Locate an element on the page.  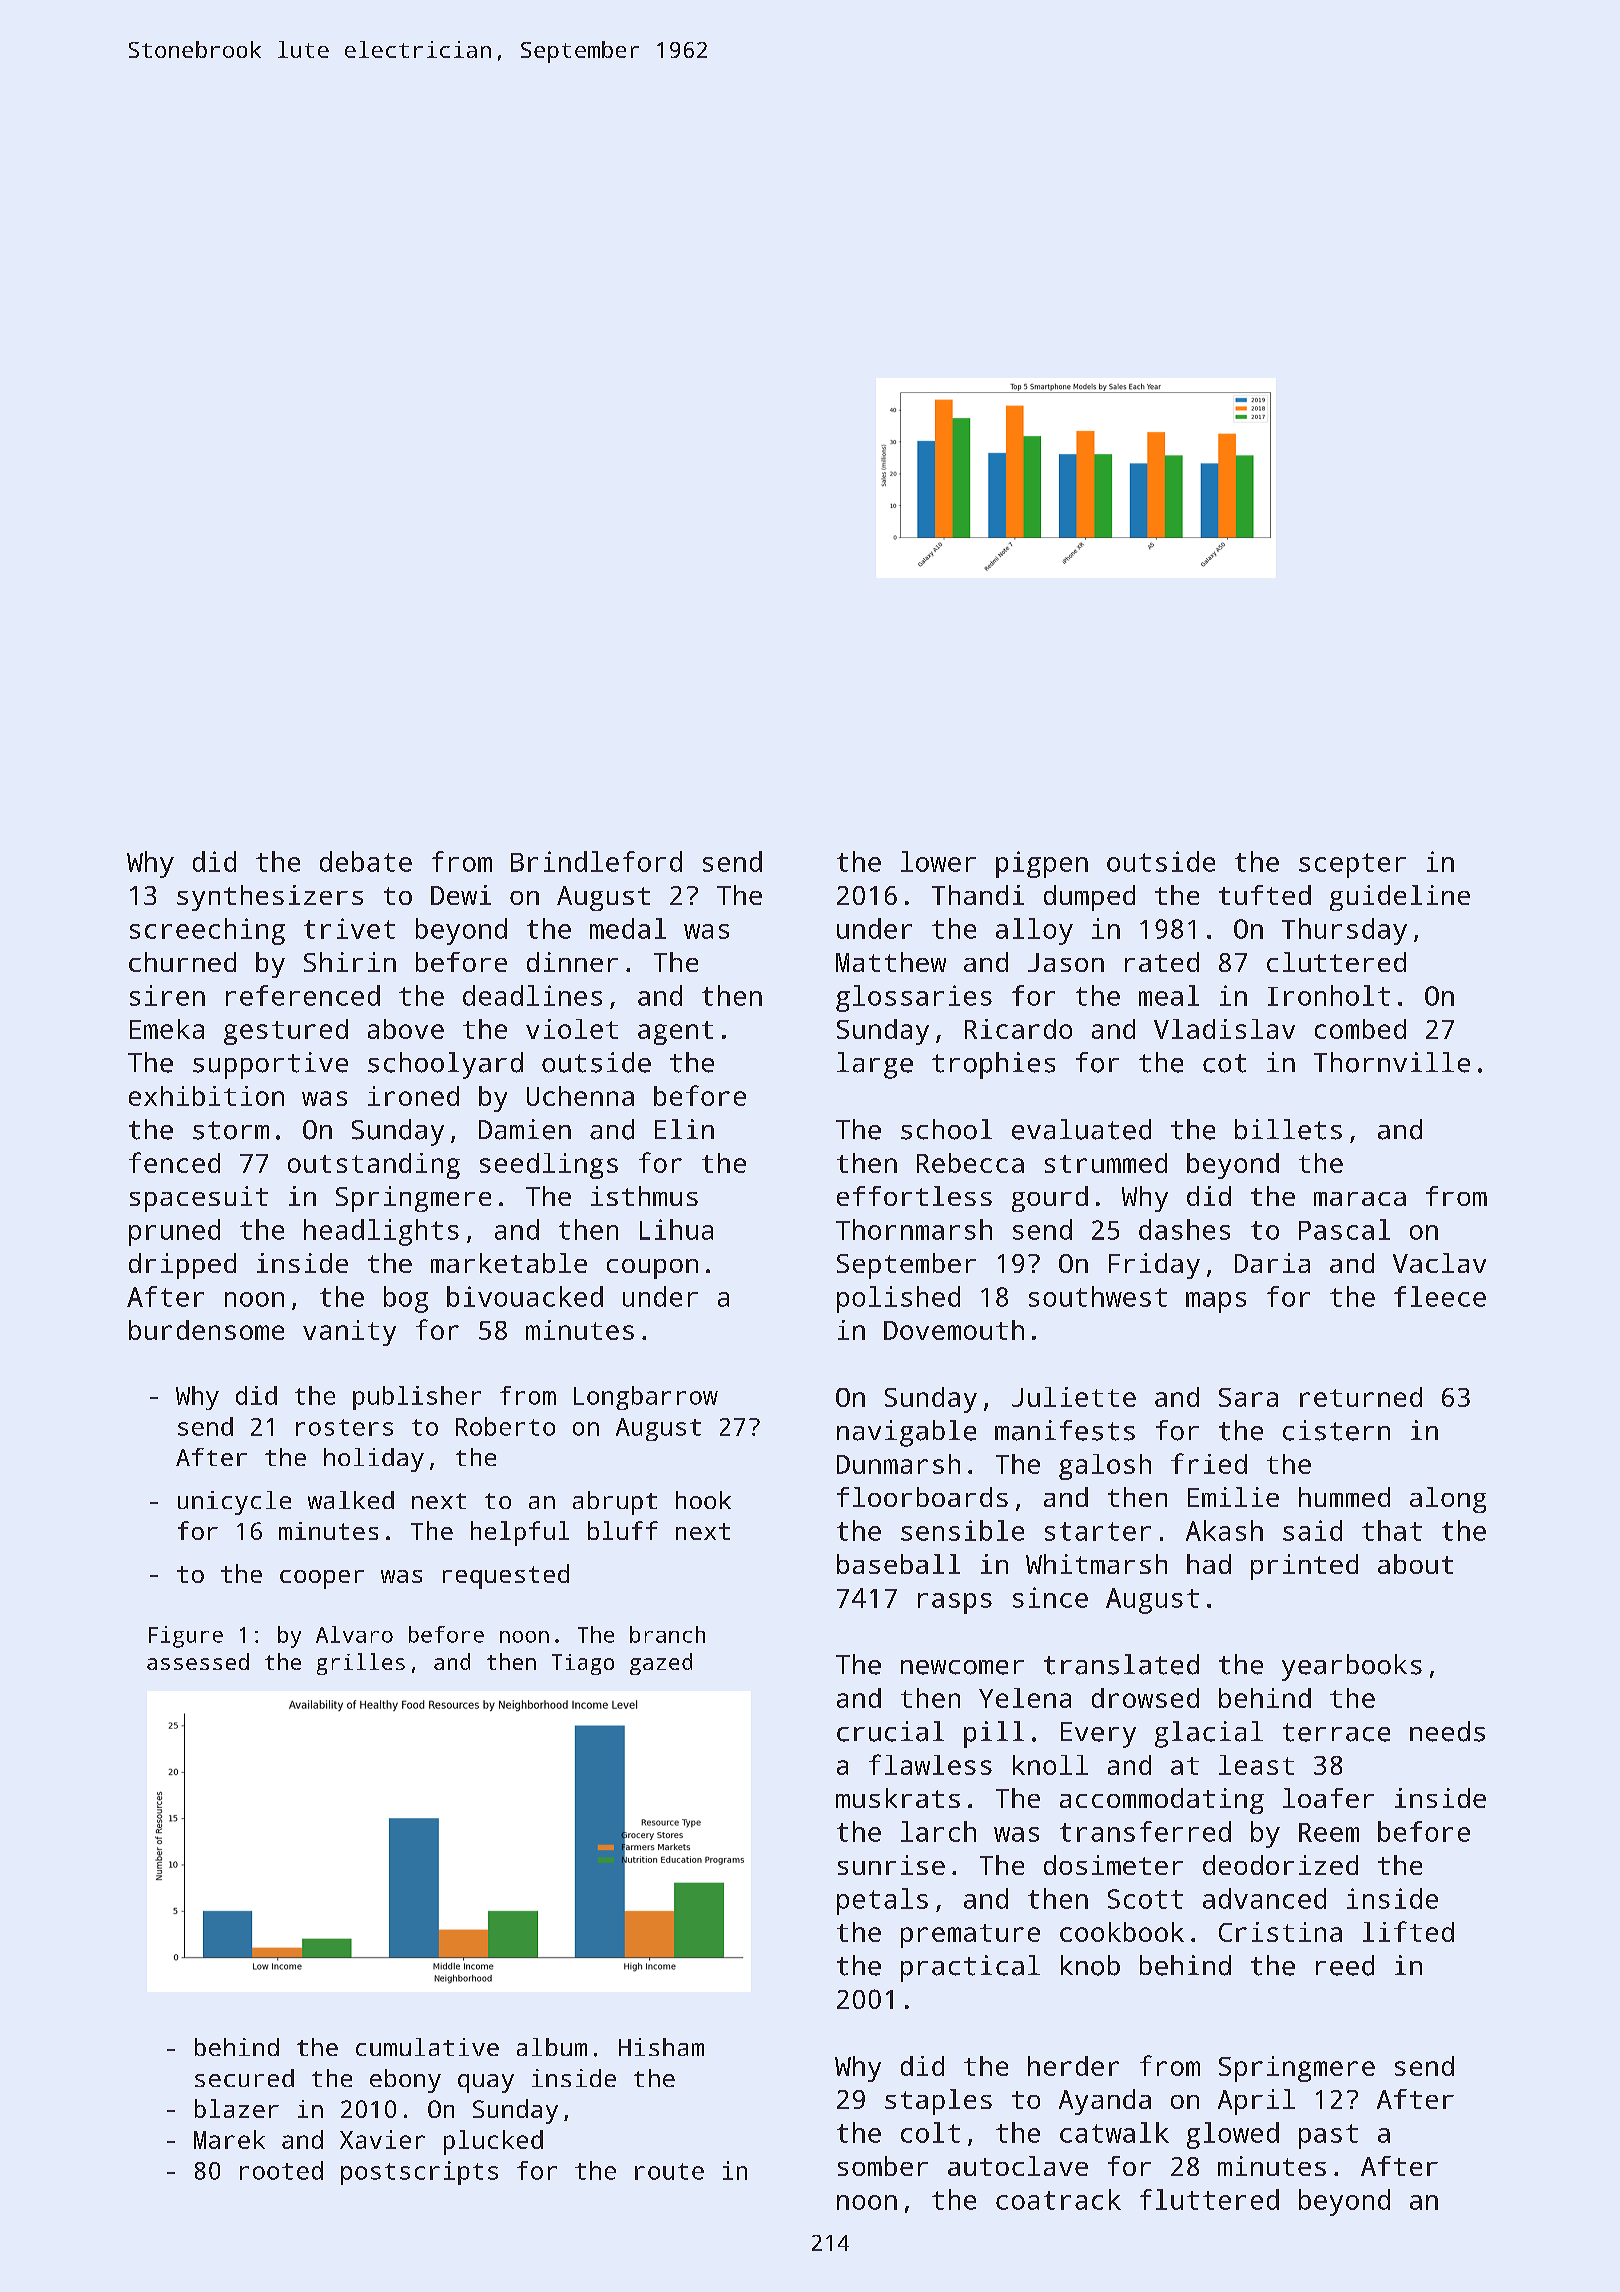
assessed is located at coordinates (198, 1661).
